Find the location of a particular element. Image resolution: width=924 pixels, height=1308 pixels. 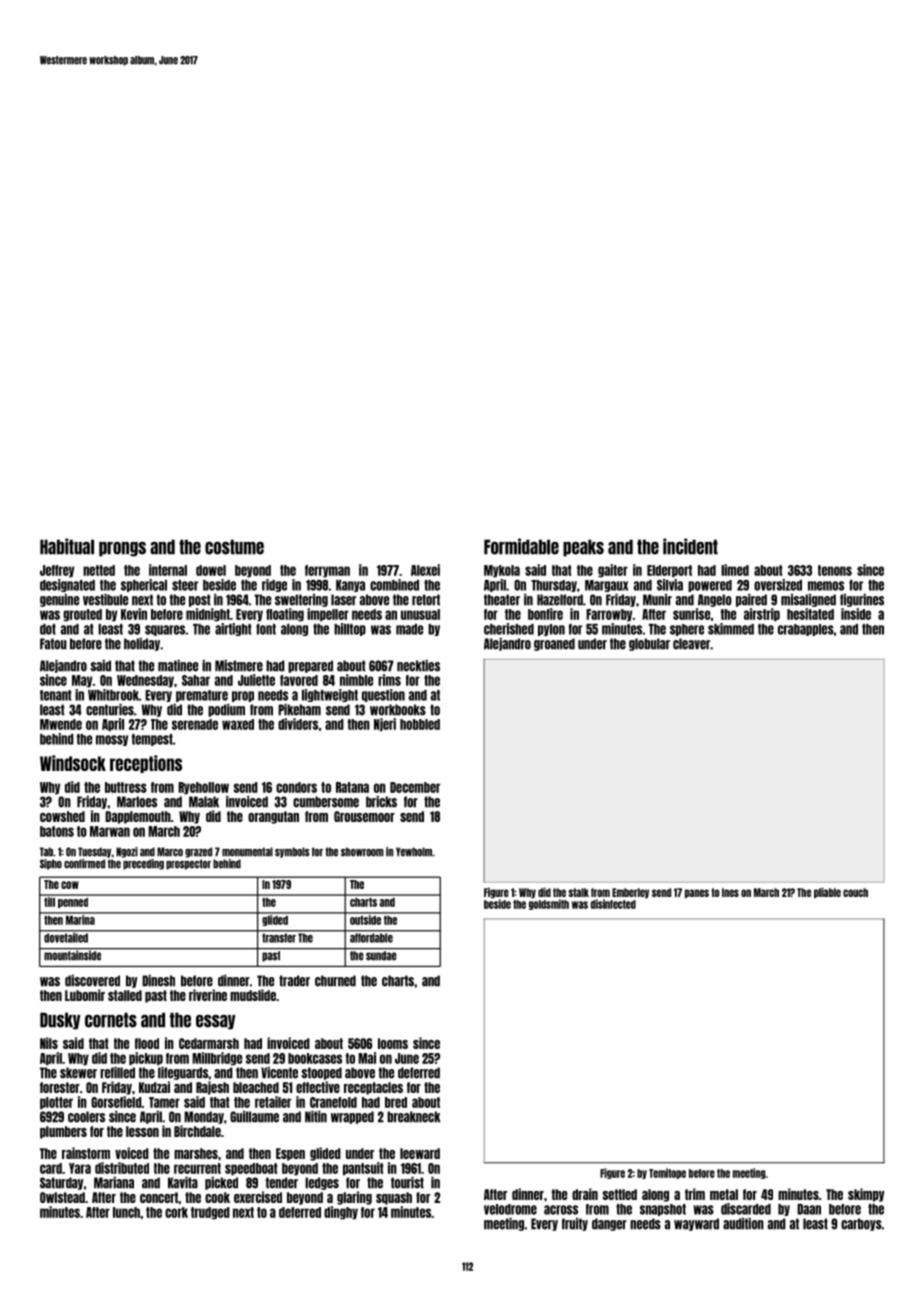

fruity is located at coordinates (575, 1224).
